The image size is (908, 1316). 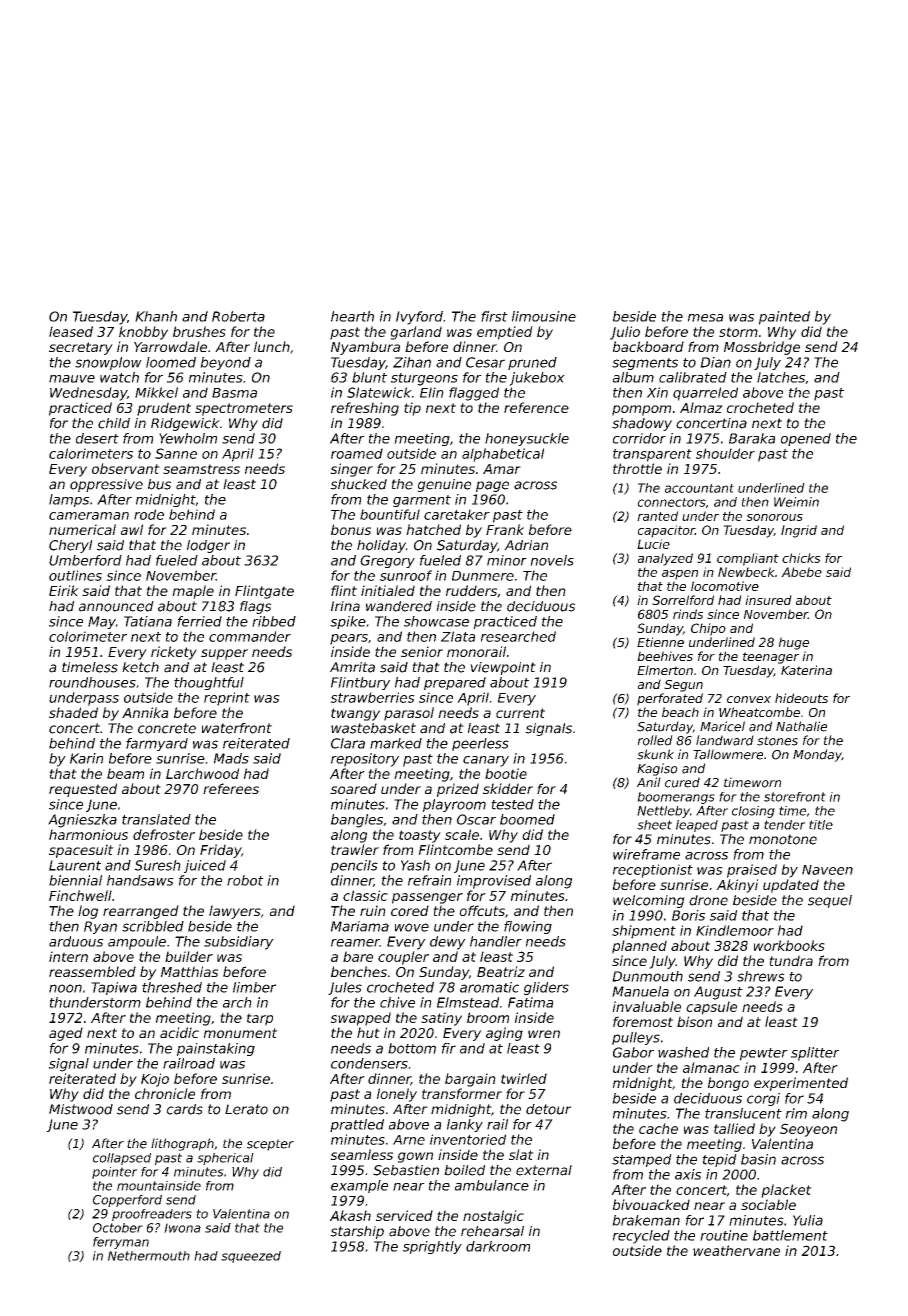 What do you see at coordinates (503, 668) in the image?
I see `viewpoint` at bounding box center [503, 668].
